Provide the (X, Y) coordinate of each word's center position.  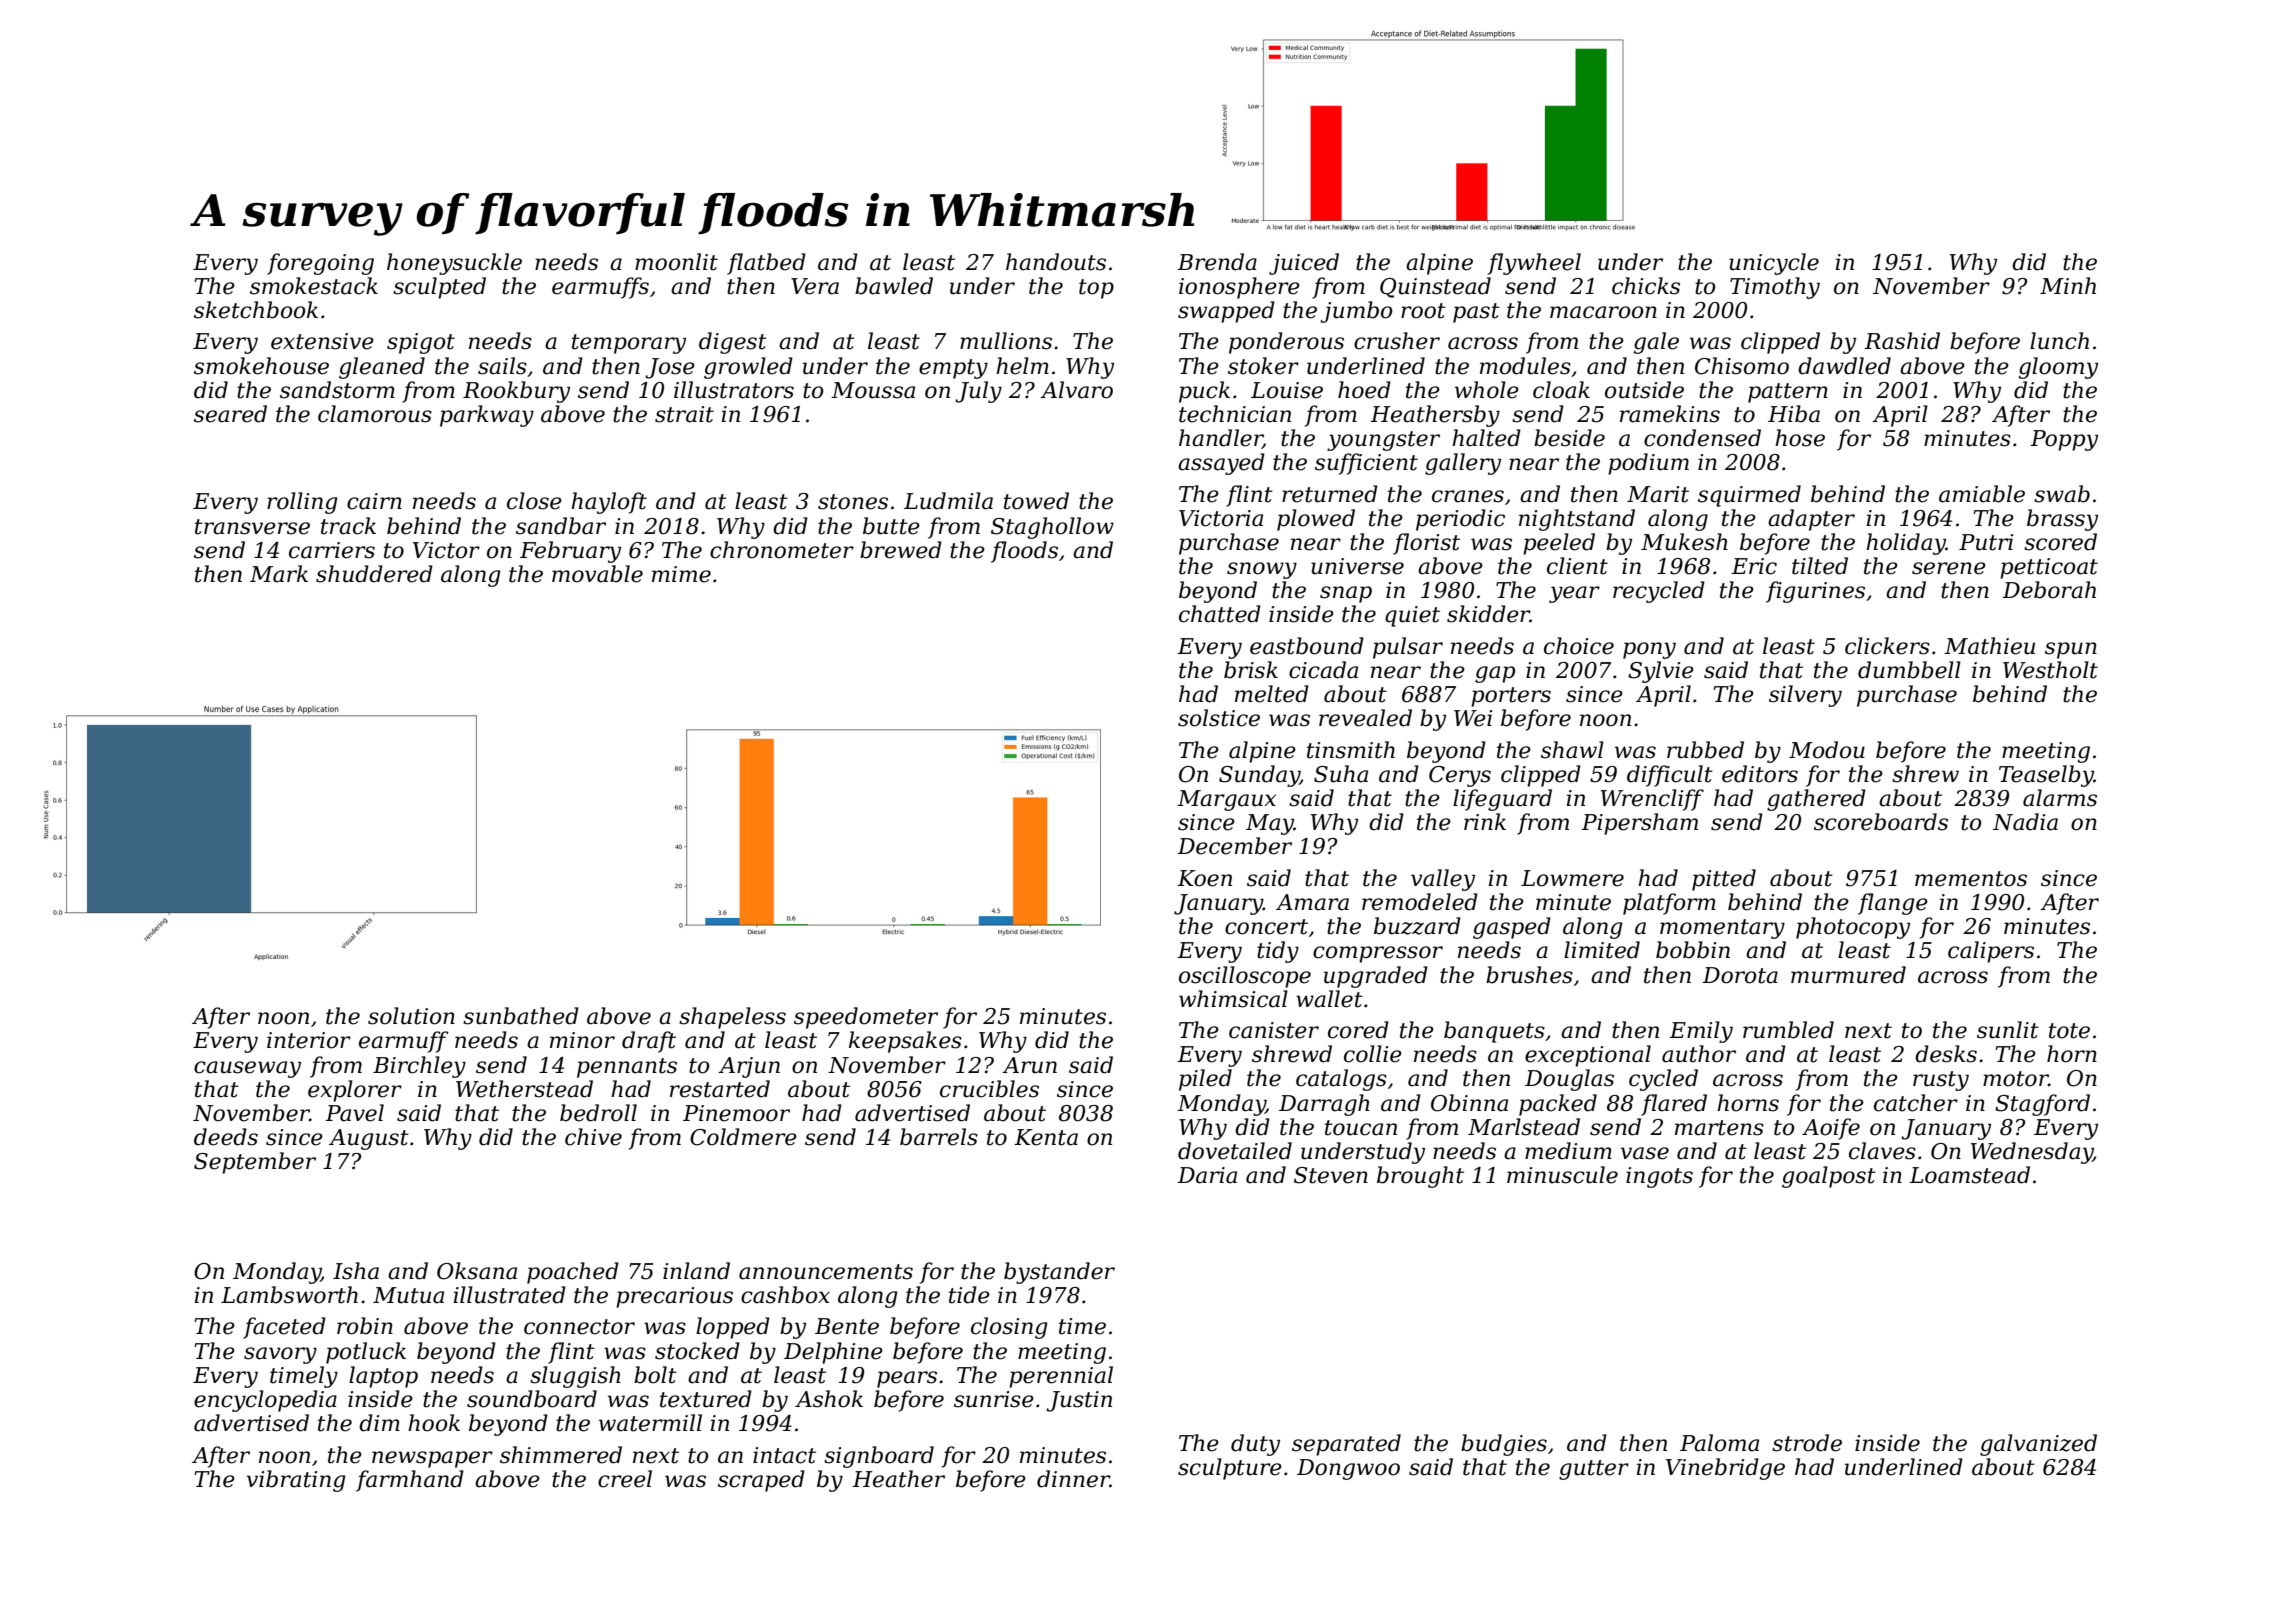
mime (681, 574)
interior (309, 1040)
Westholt (2050, 670)
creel (625, 1479)
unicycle (1774, 264)
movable (597, 574)
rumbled (1788, 1030)
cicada (1323, 670)
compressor (1378, 954)
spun (2071, 650)
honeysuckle (454, 264)
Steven (1331, 1175)
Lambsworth (289, 1295)
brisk (1251, 670)
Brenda (1217, 262)
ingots (1659, 1177)
